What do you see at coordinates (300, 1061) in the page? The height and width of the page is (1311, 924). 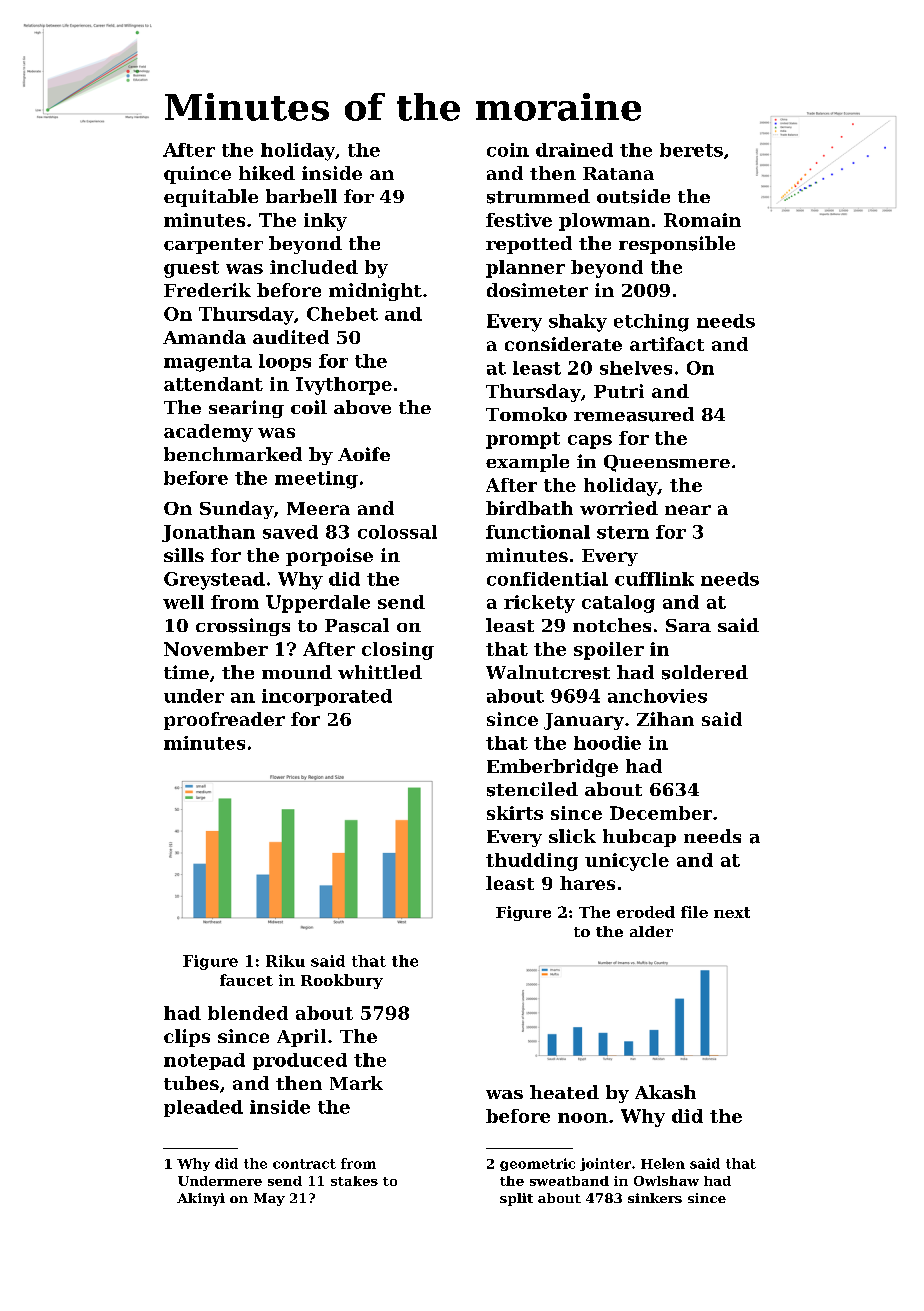 I see `produced` at bounding box center [300, 1061].
